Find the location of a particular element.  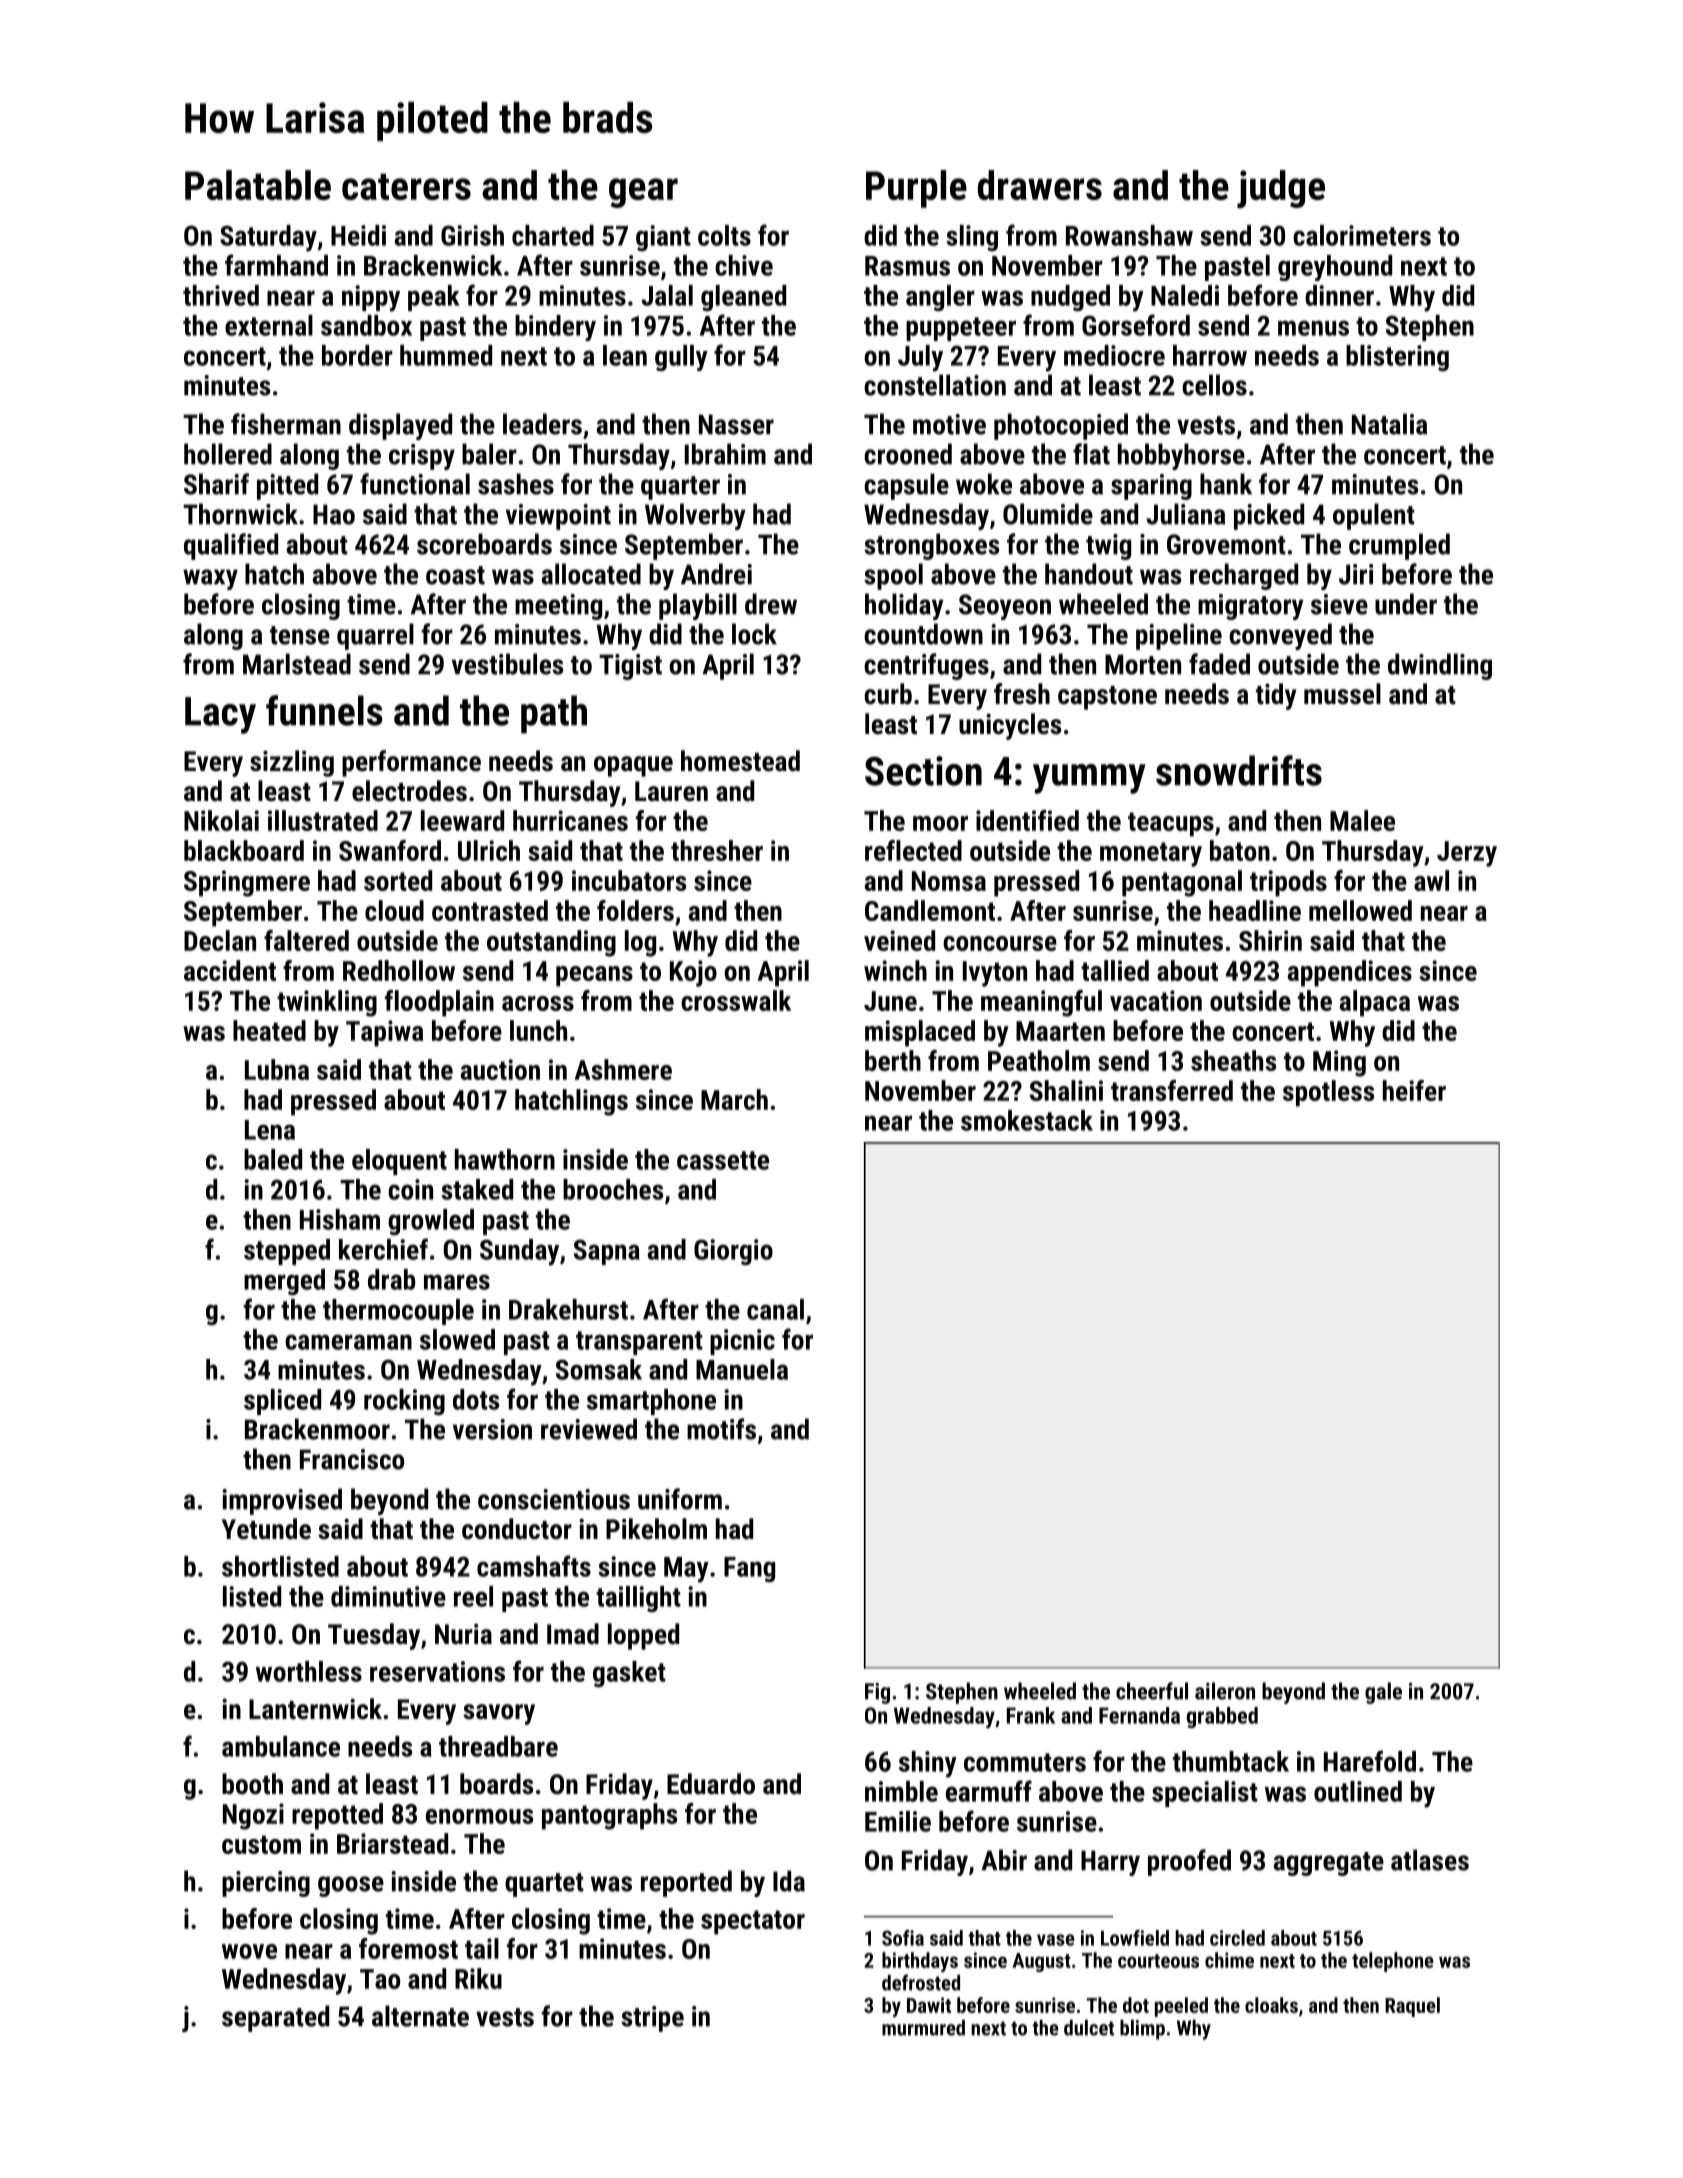

leeward is located at coordinates (462, 820).
